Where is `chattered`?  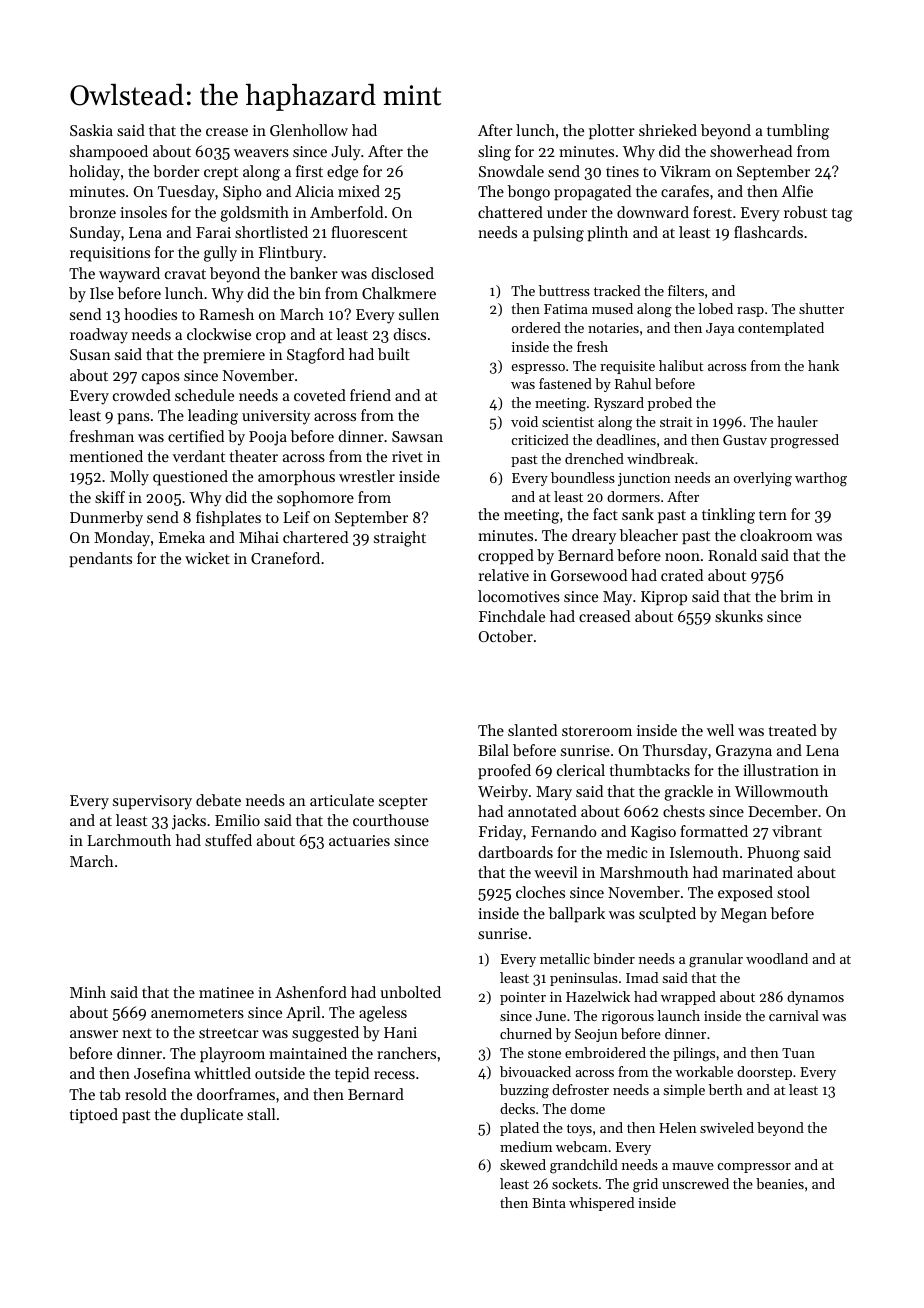
chattered is located at coordinates (510, 212).
